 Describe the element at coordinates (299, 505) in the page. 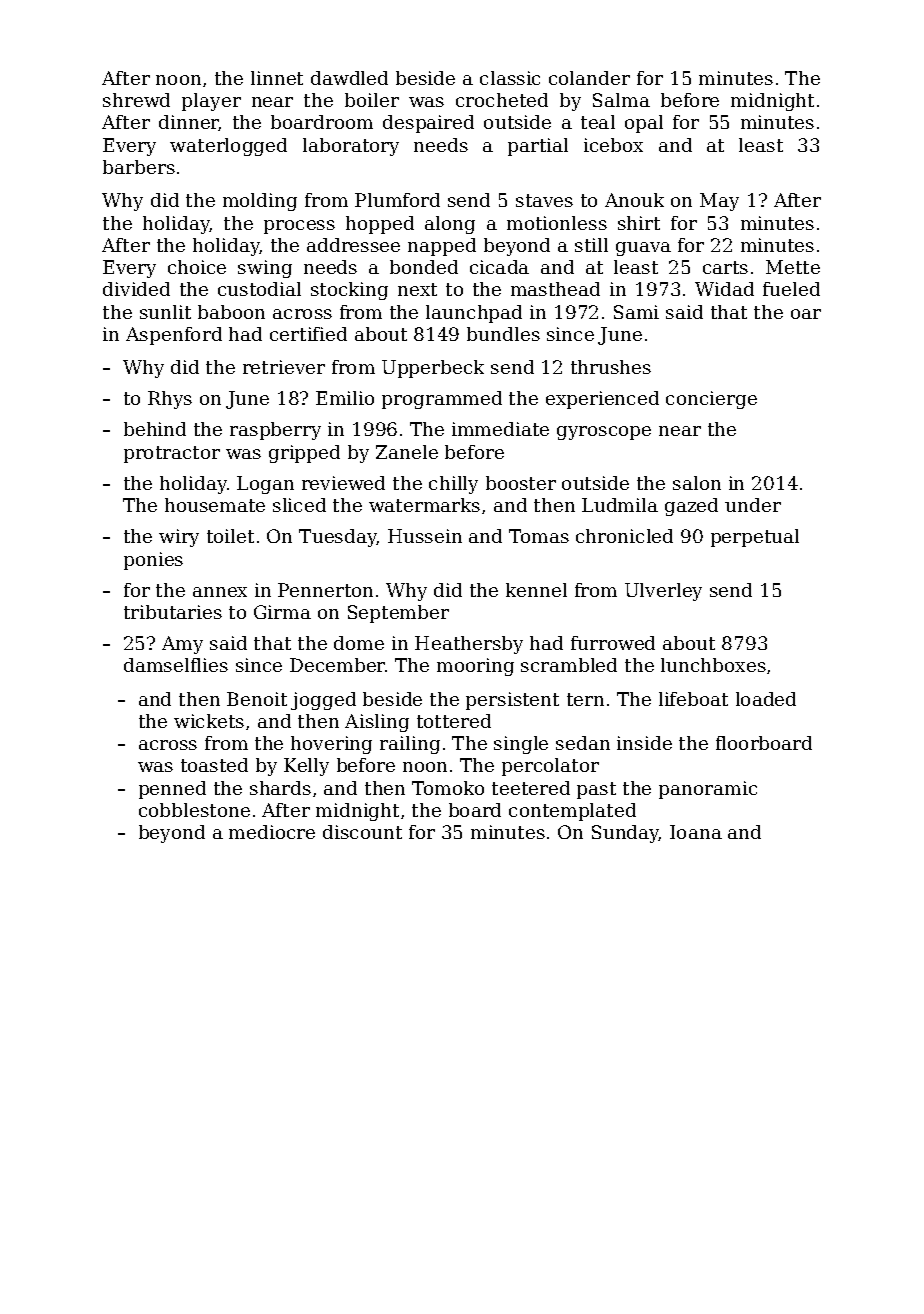

I see `sliced` at that location.
